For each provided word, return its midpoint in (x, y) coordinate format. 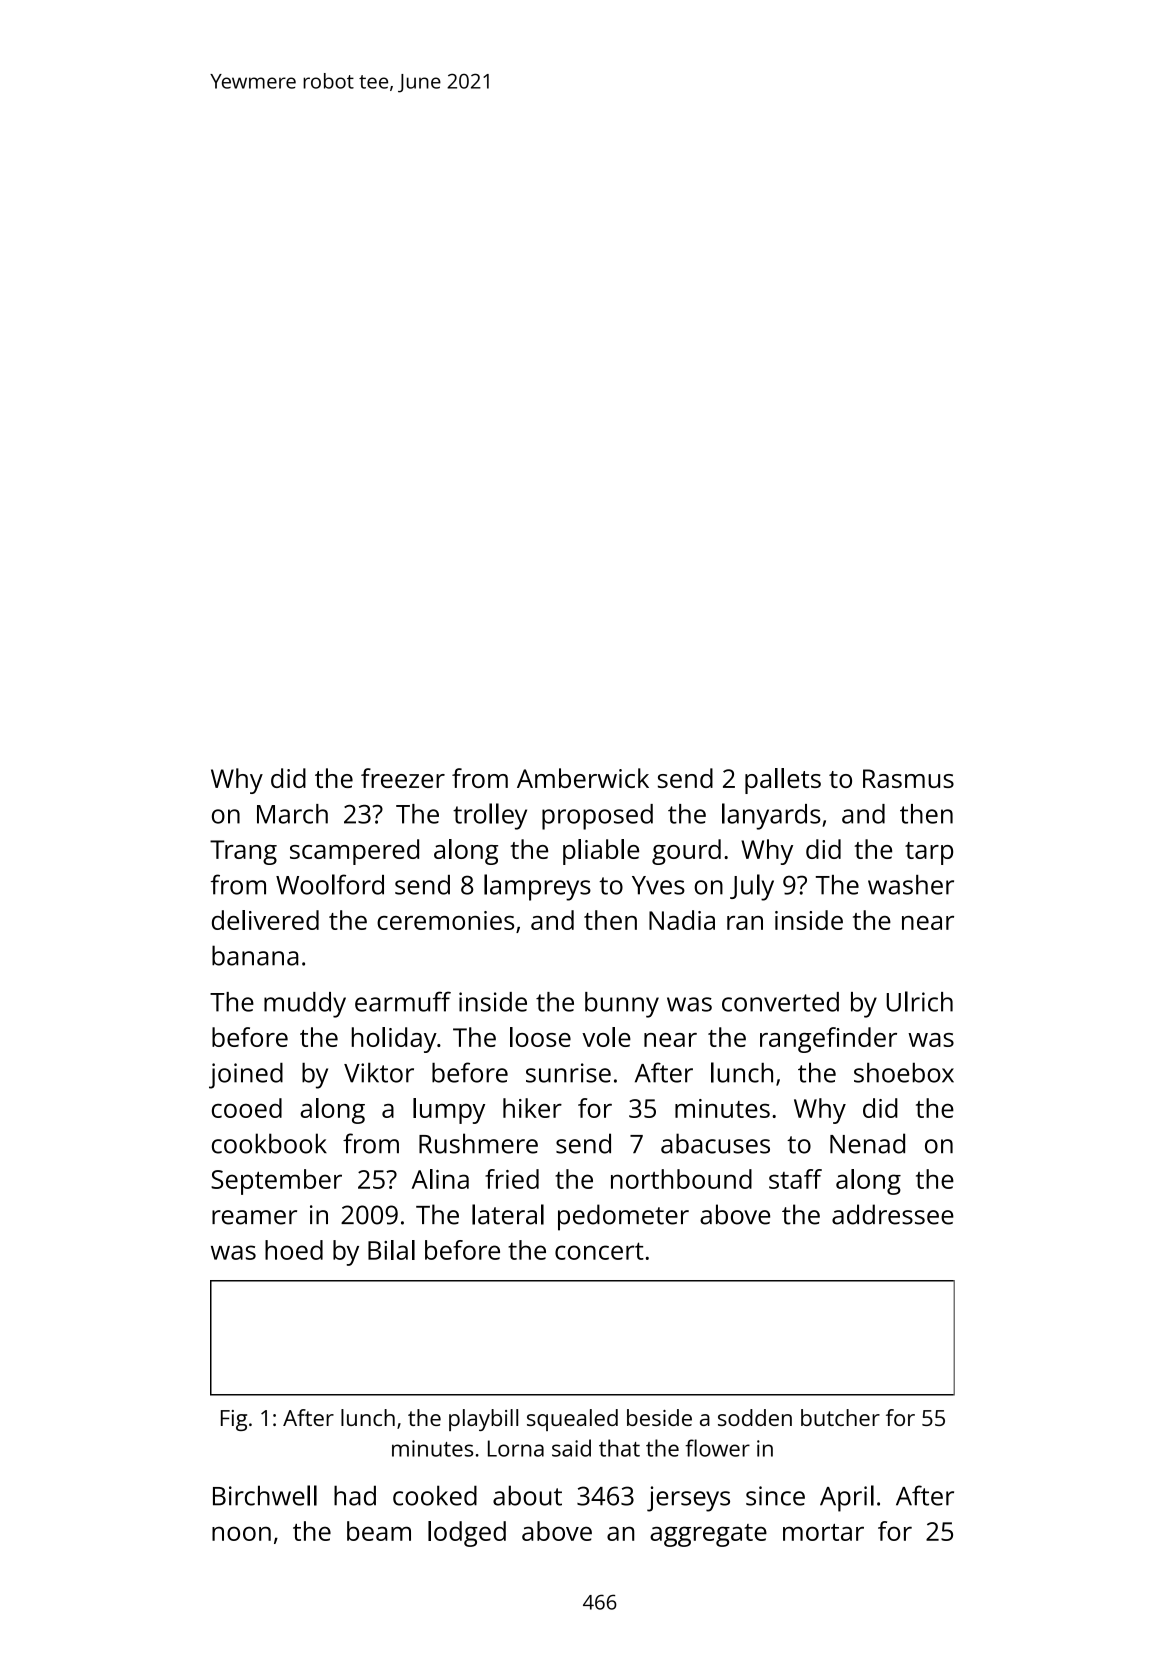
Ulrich (919, 1001)
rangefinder (828, 1040)
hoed (294, 1250)
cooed (247, 1108)
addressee (893, 1214)
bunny (622, 1005)
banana (255, 955)
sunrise (568, 1073)
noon (241, 1533)
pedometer (623, 1217)
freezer (403, 778)
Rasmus (908, 778)
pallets (783, 781)
